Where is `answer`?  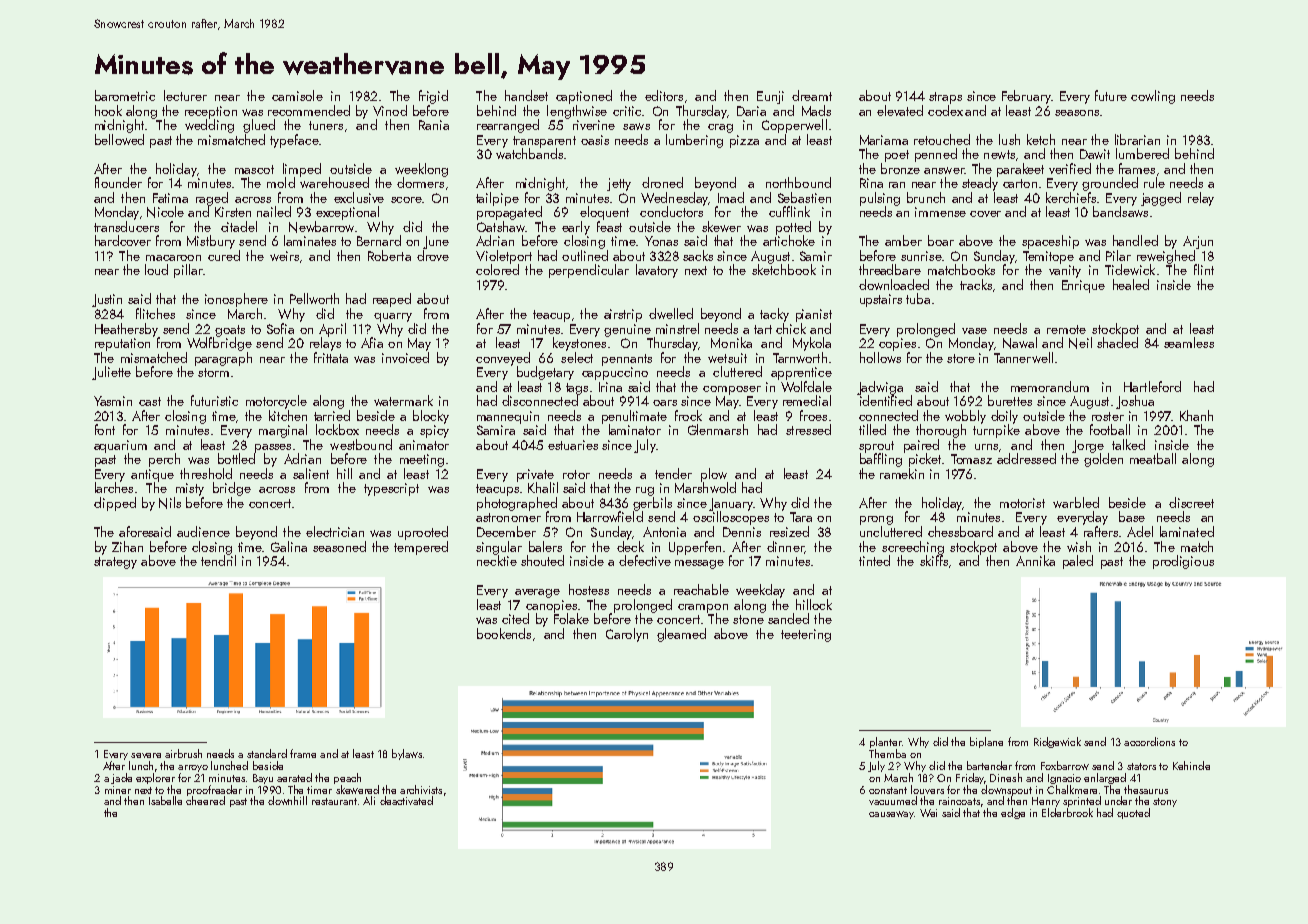
answer is located at coordinates (944, 170).
